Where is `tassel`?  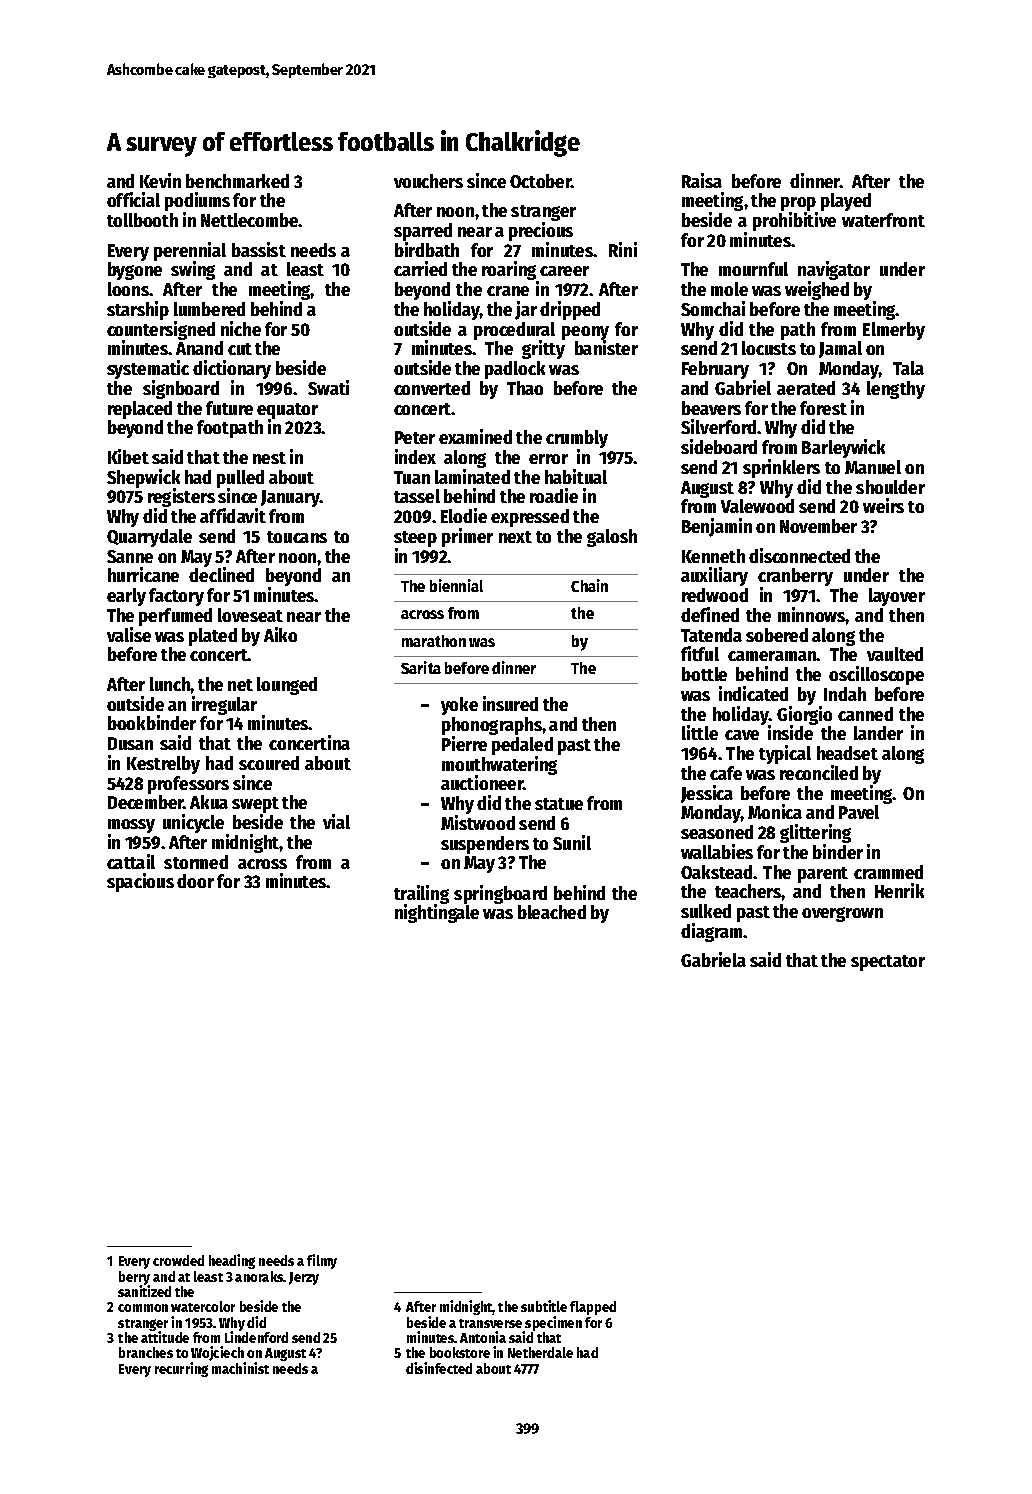 tassel is located at coordinates (417, 496).
